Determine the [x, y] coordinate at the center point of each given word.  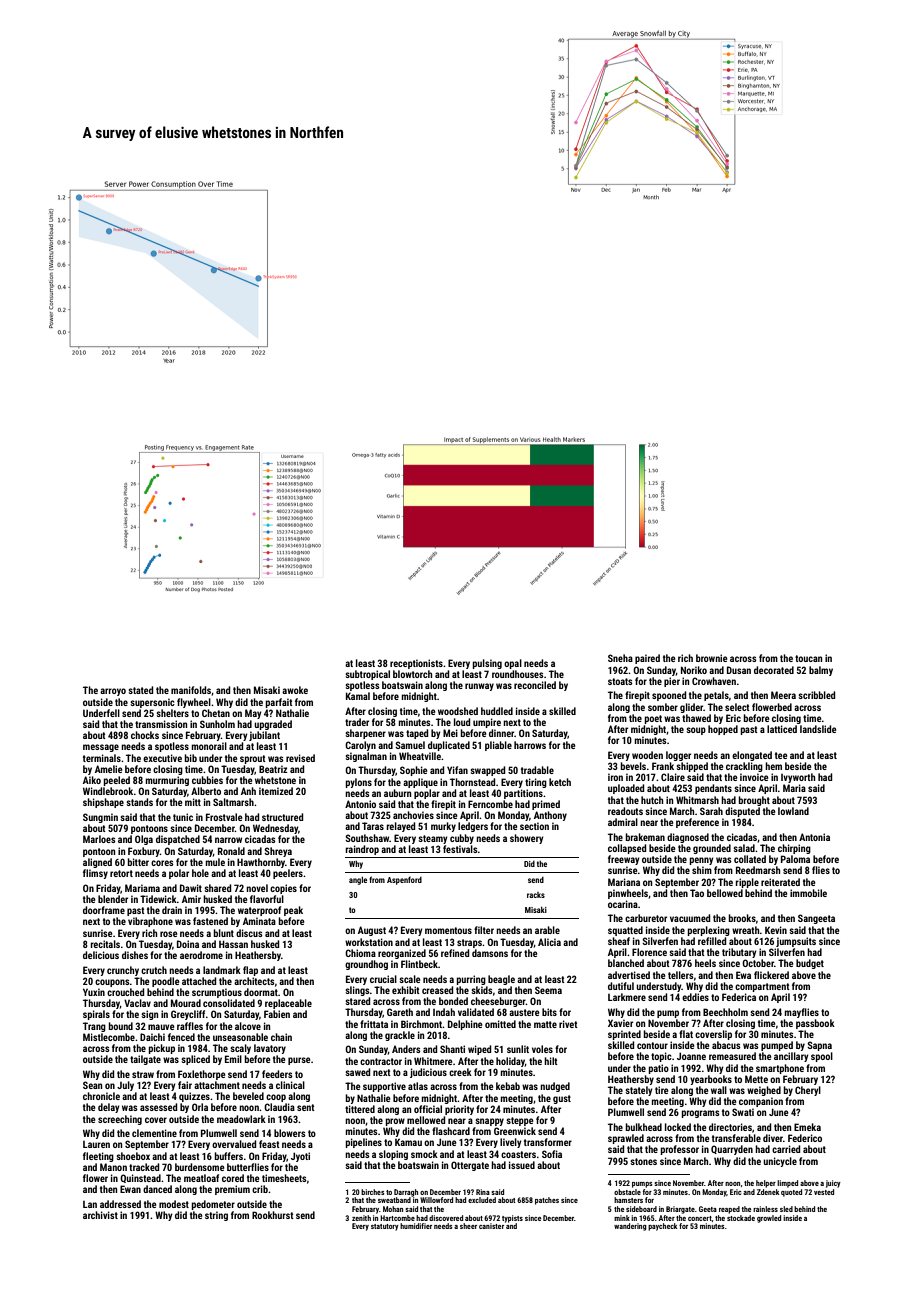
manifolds [191, 690]
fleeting [98, 1157]
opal [513, 664]
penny [701, 861]
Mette [756, 1079]
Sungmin [100, 818]
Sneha [620, 658]
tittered [360, 1109]
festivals [460, 849]
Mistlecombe [109, 1037]
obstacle [627, 1192]
